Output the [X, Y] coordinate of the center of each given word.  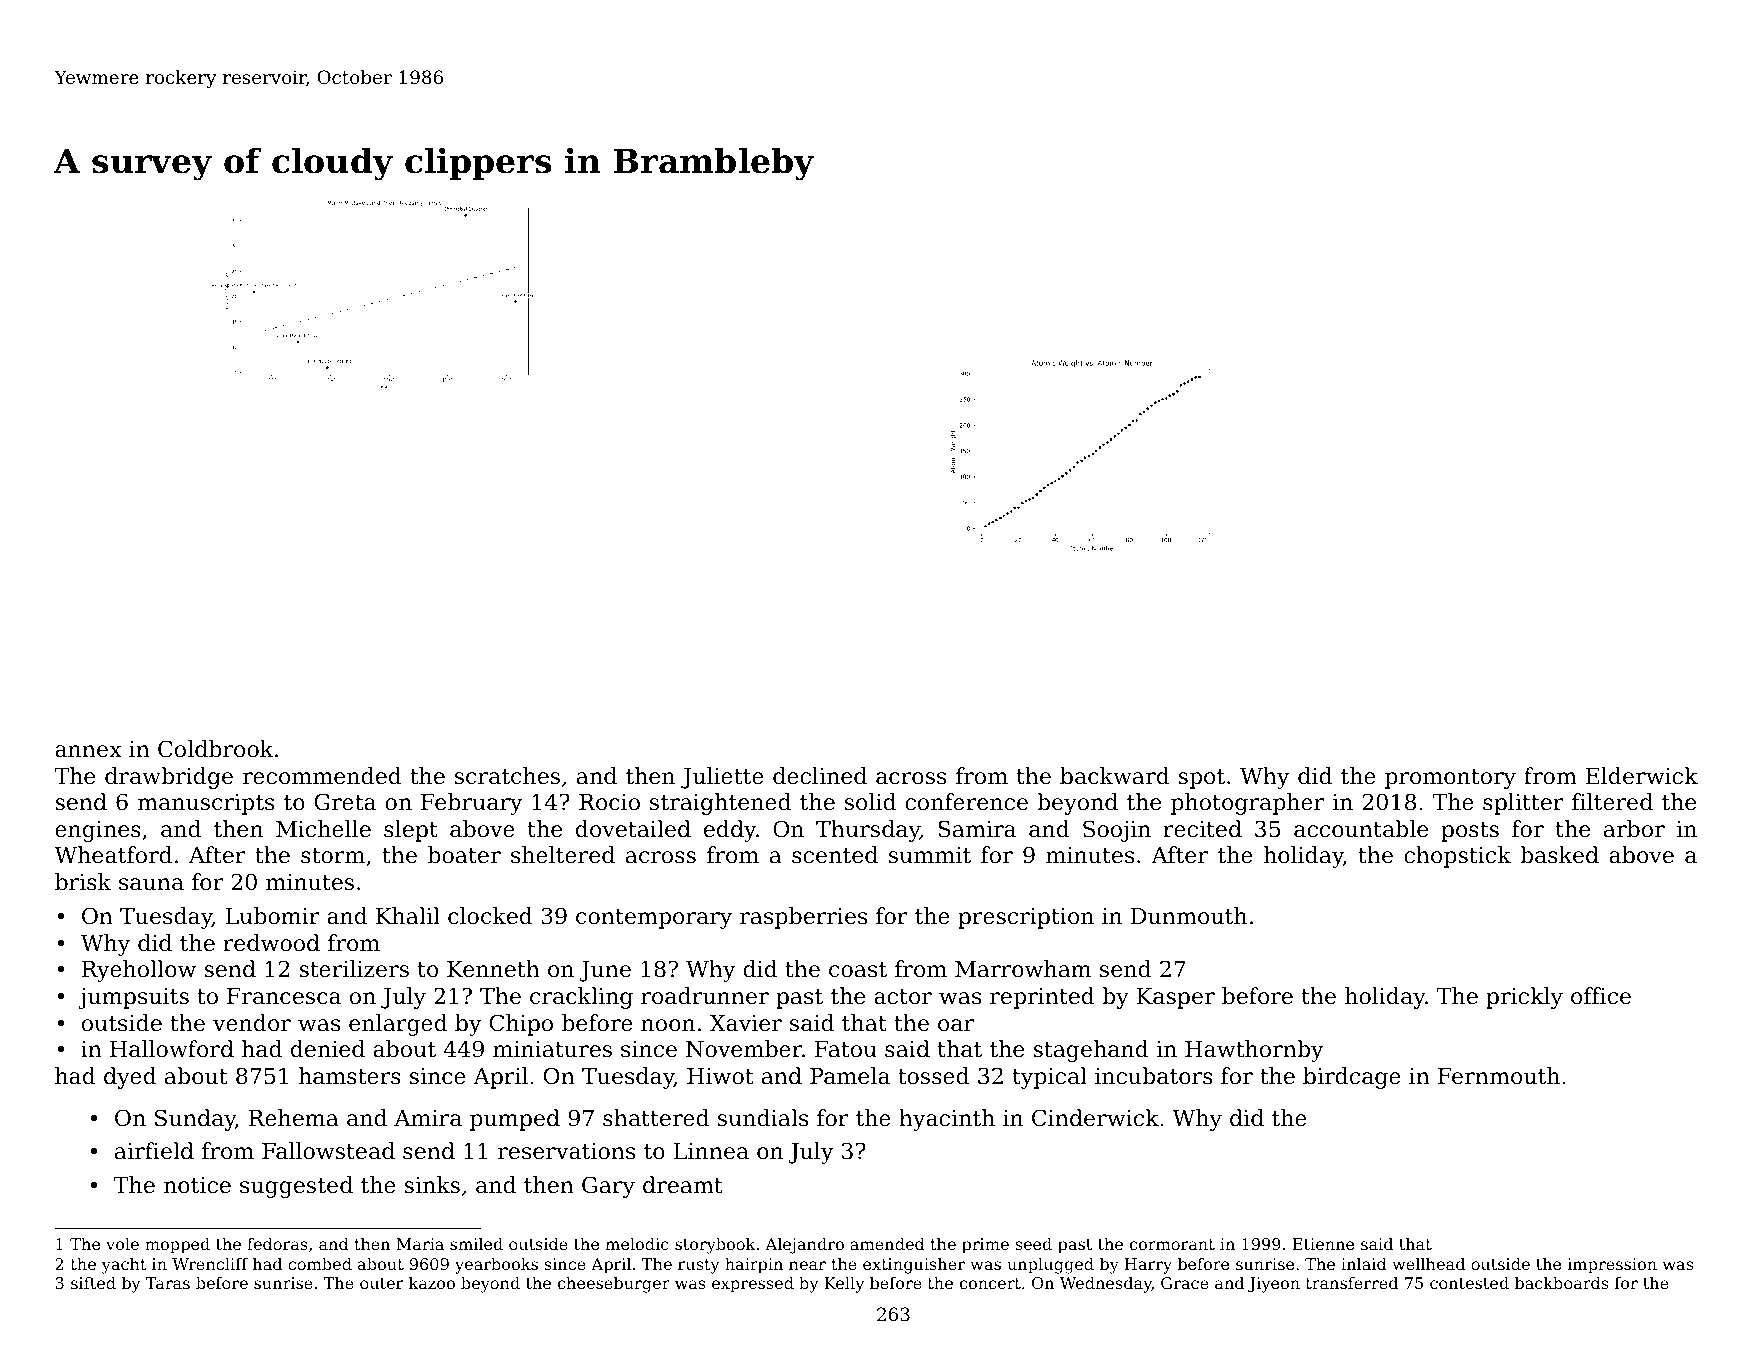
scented [835, 855]
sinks [432, 1185]
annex [88, 751]
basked [1559, 855]
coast [858, 970]
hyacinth [947, 1120]
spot [1201, 779]
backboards [1561, 1282]
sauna [151, 884]
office [1601, 996]
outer [381, 1283]
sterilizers [354, 969]
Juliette [722, 778]
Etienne [1323, 1244]
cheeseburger [614, 1284]
